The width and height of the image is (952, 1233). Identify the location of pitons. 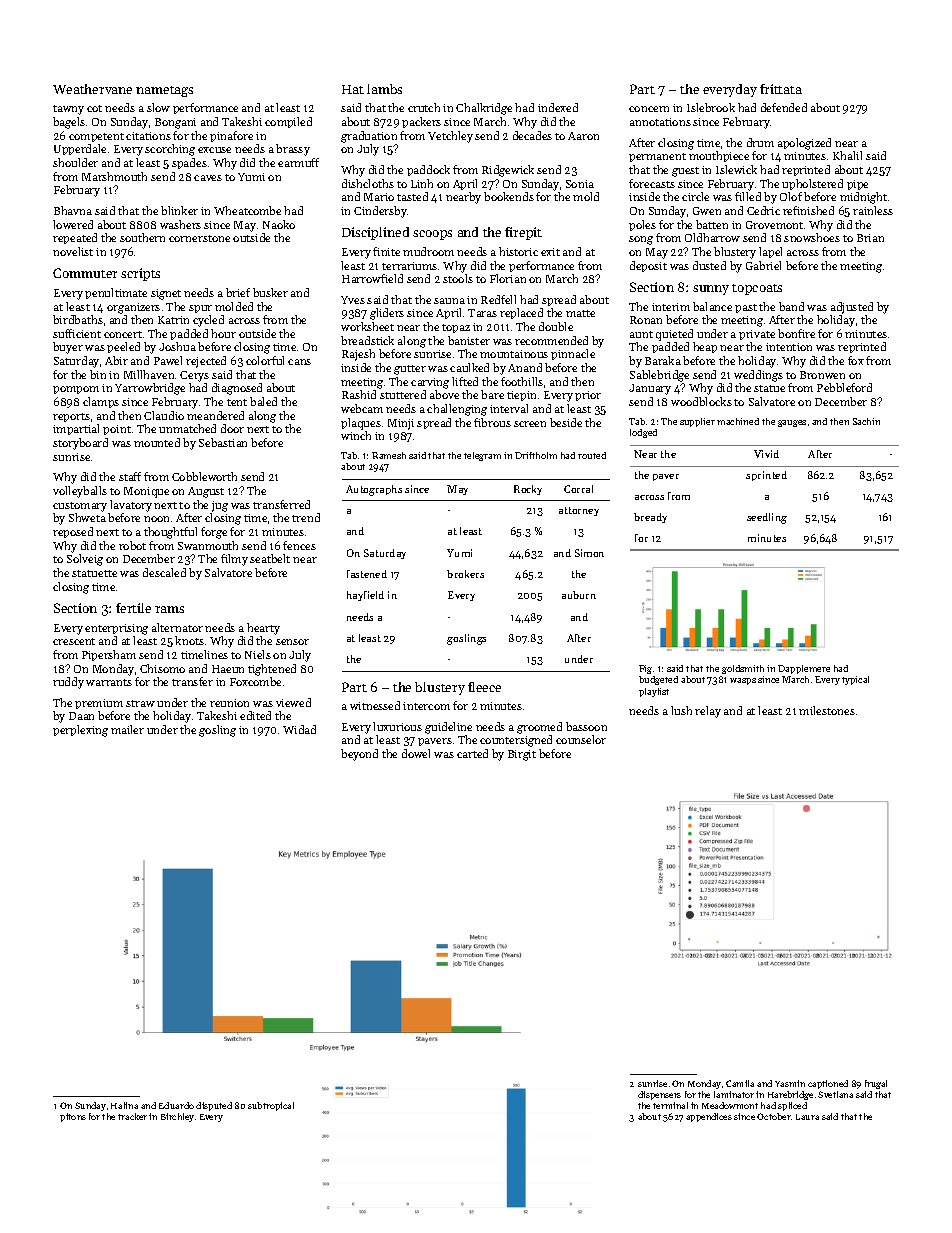
(73, 1117).
